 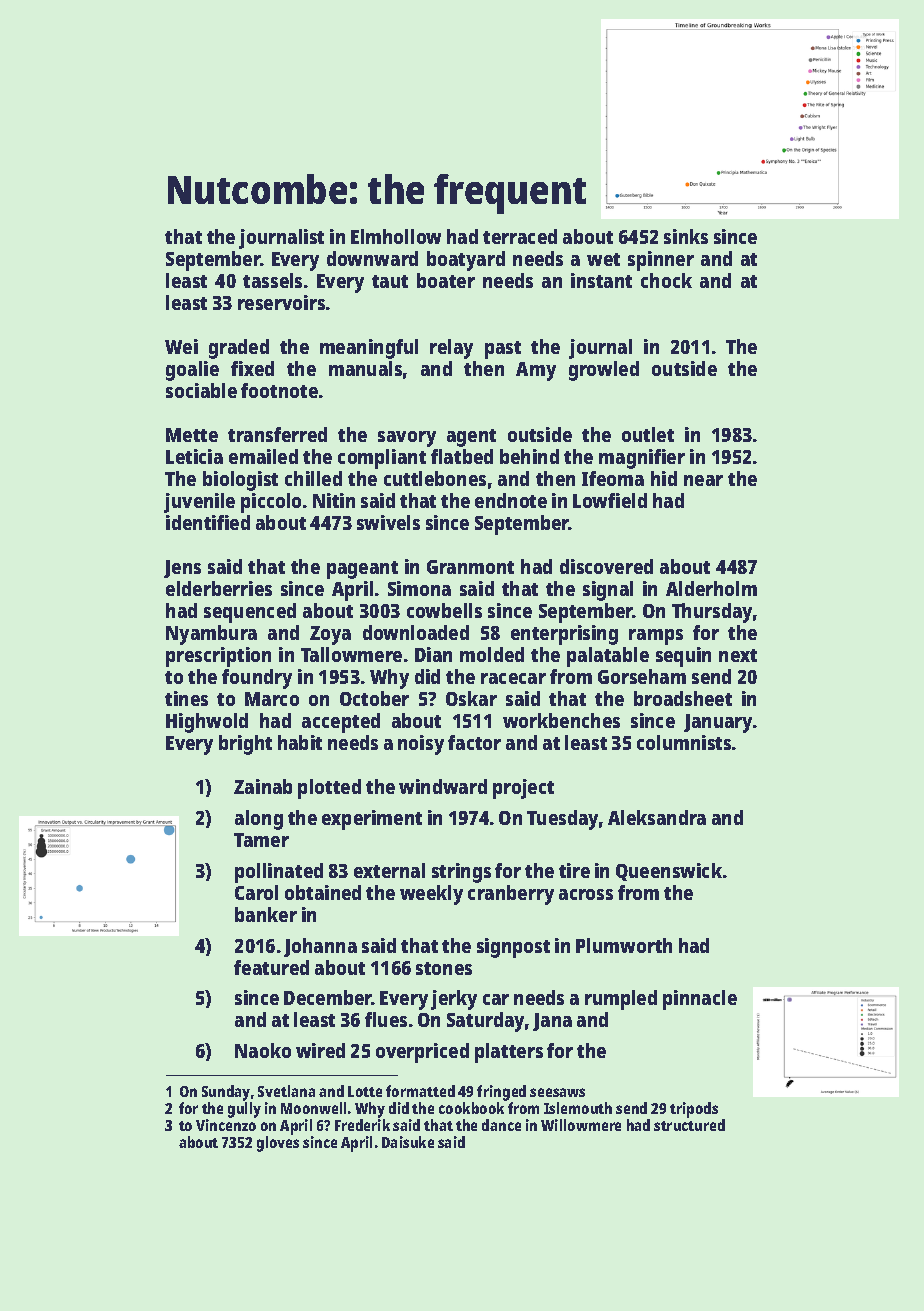 I want to click on accepted, so click(x=341, y=723).
